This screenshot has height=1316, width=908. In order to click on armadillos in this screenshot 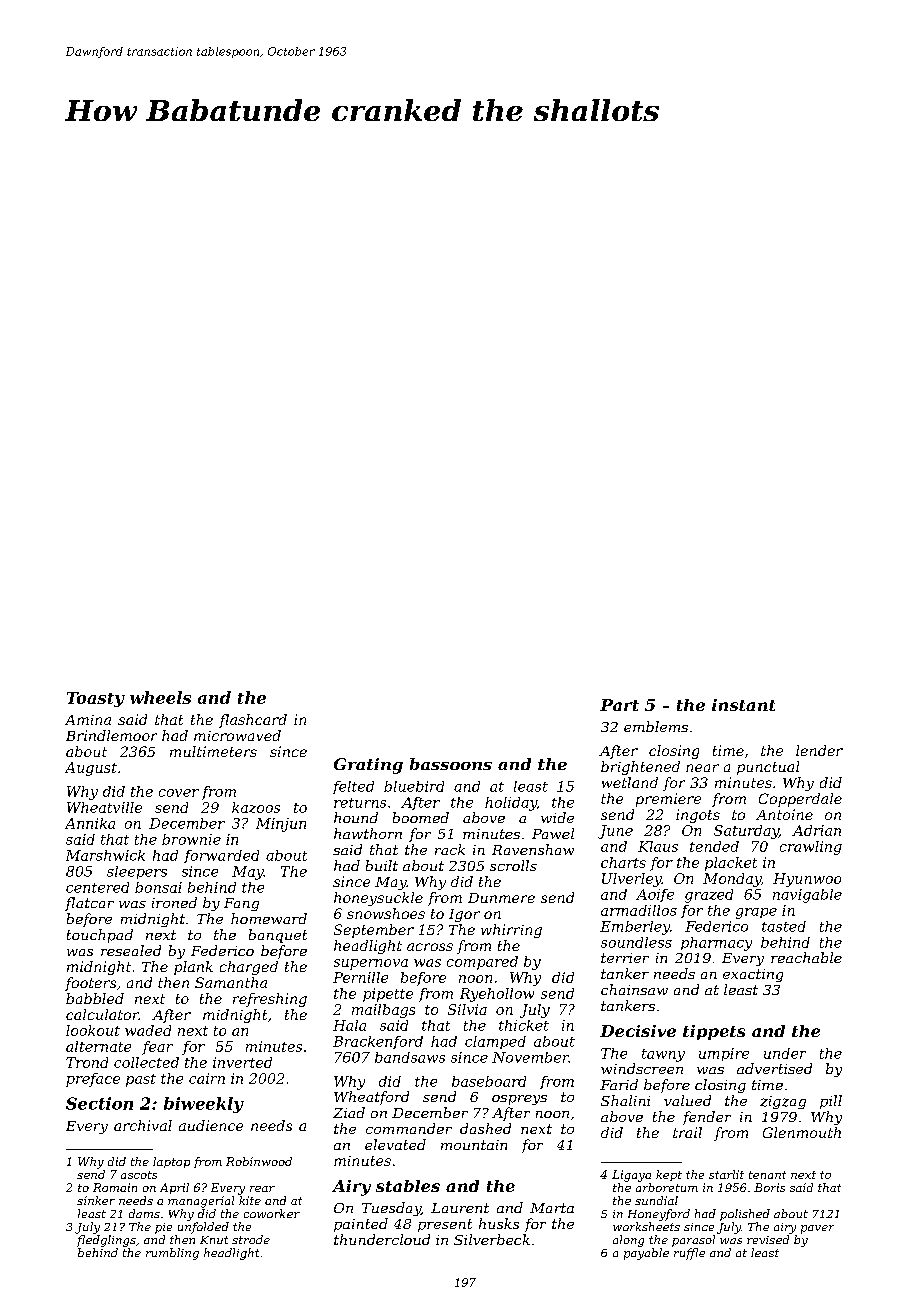, I will do `click(639, 910)`.
